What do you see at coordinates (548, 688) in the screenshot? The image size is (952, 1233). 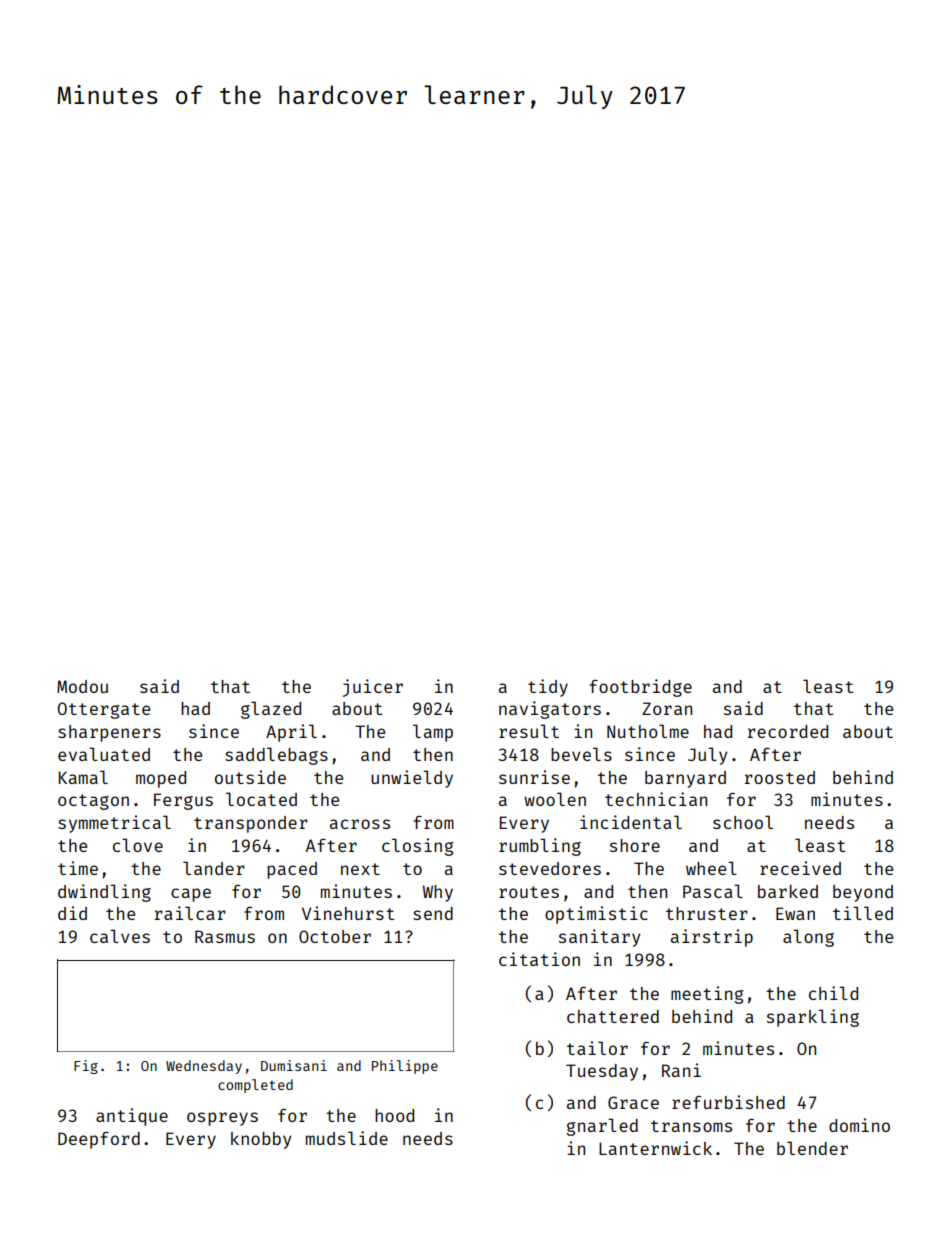 I see `tidy` at bounding box center [548, 688].
